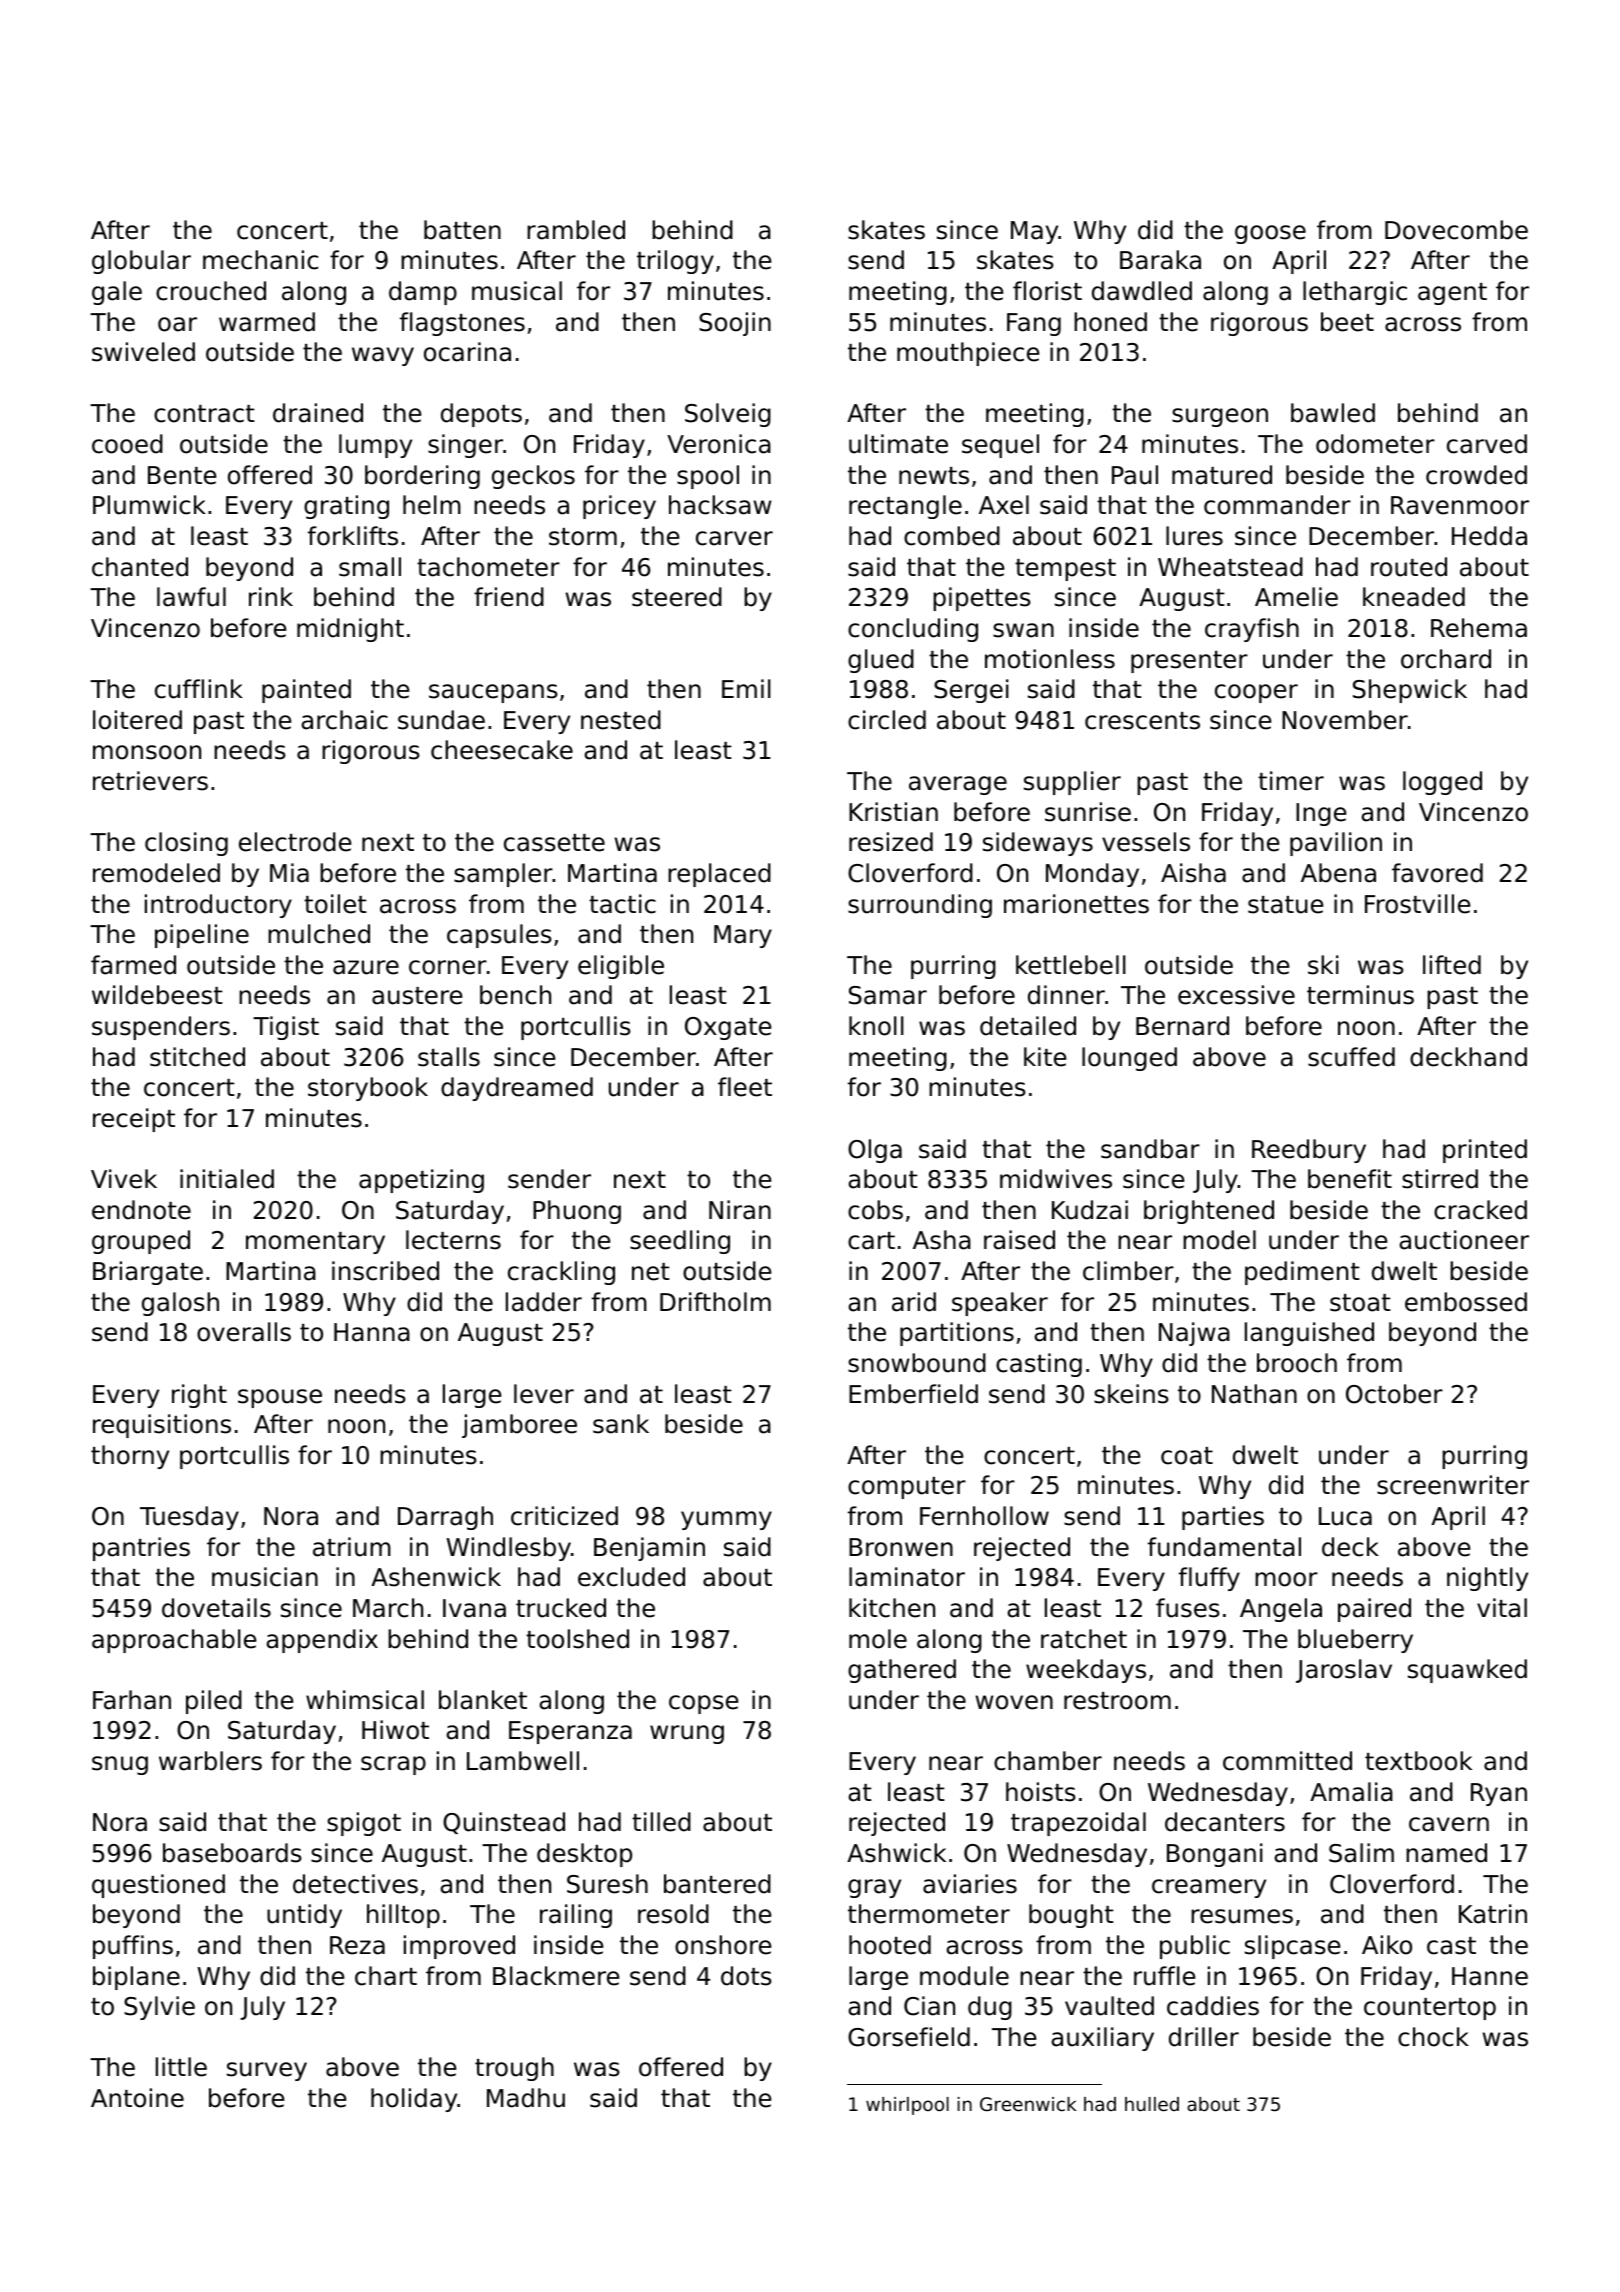 This screenshot has width=1620, height=2292. I want to click on computer, so click(907, 1488).
